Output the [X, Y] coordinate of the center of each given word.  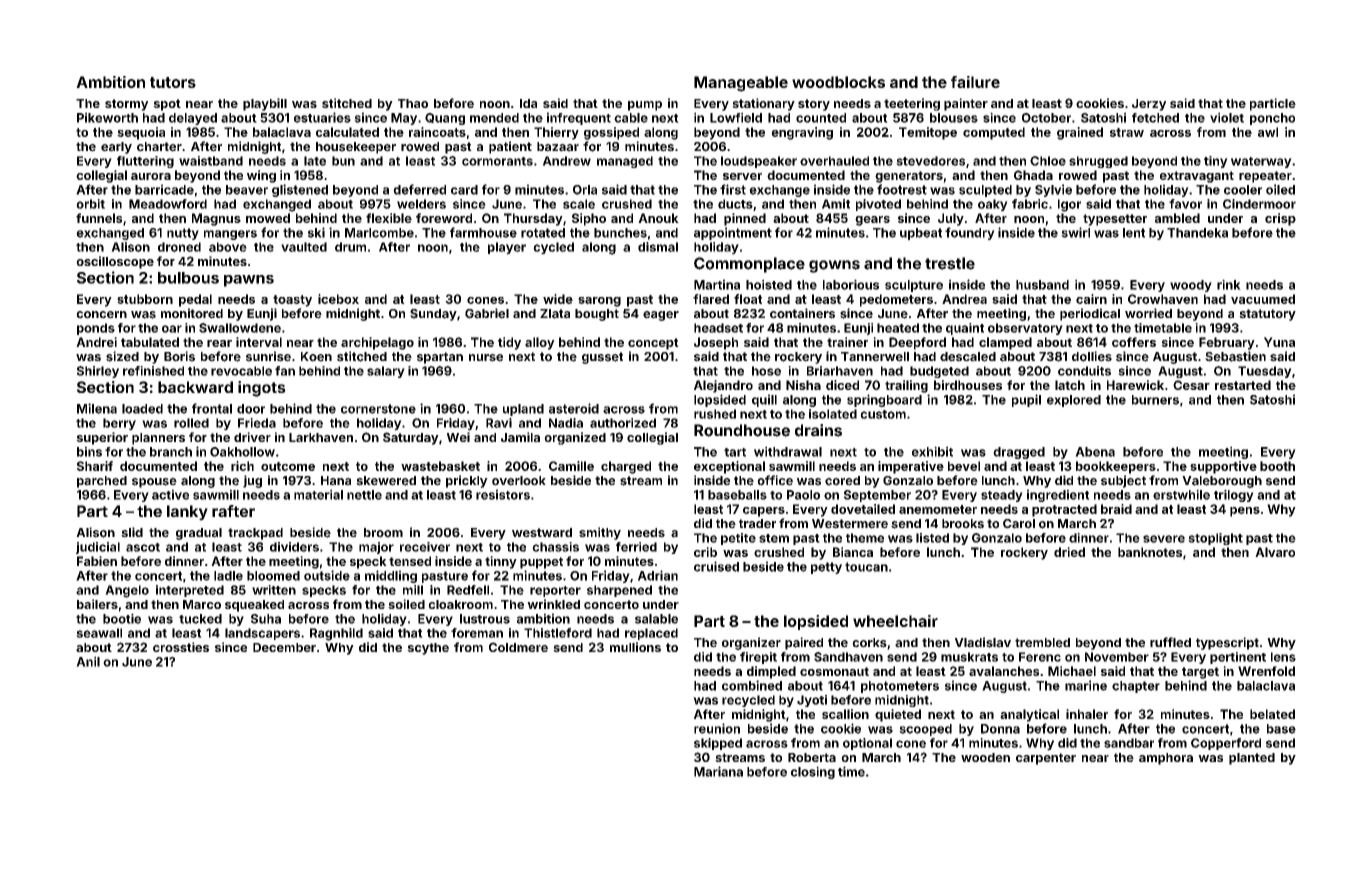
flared [711, 299]
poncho [1272, 119]
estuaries [322, 117]
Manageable [741, 84]
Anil [88, 661]
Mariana [718, 771]
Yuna [1279, 342]
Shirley [98, 372]
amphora [1166, 759]
